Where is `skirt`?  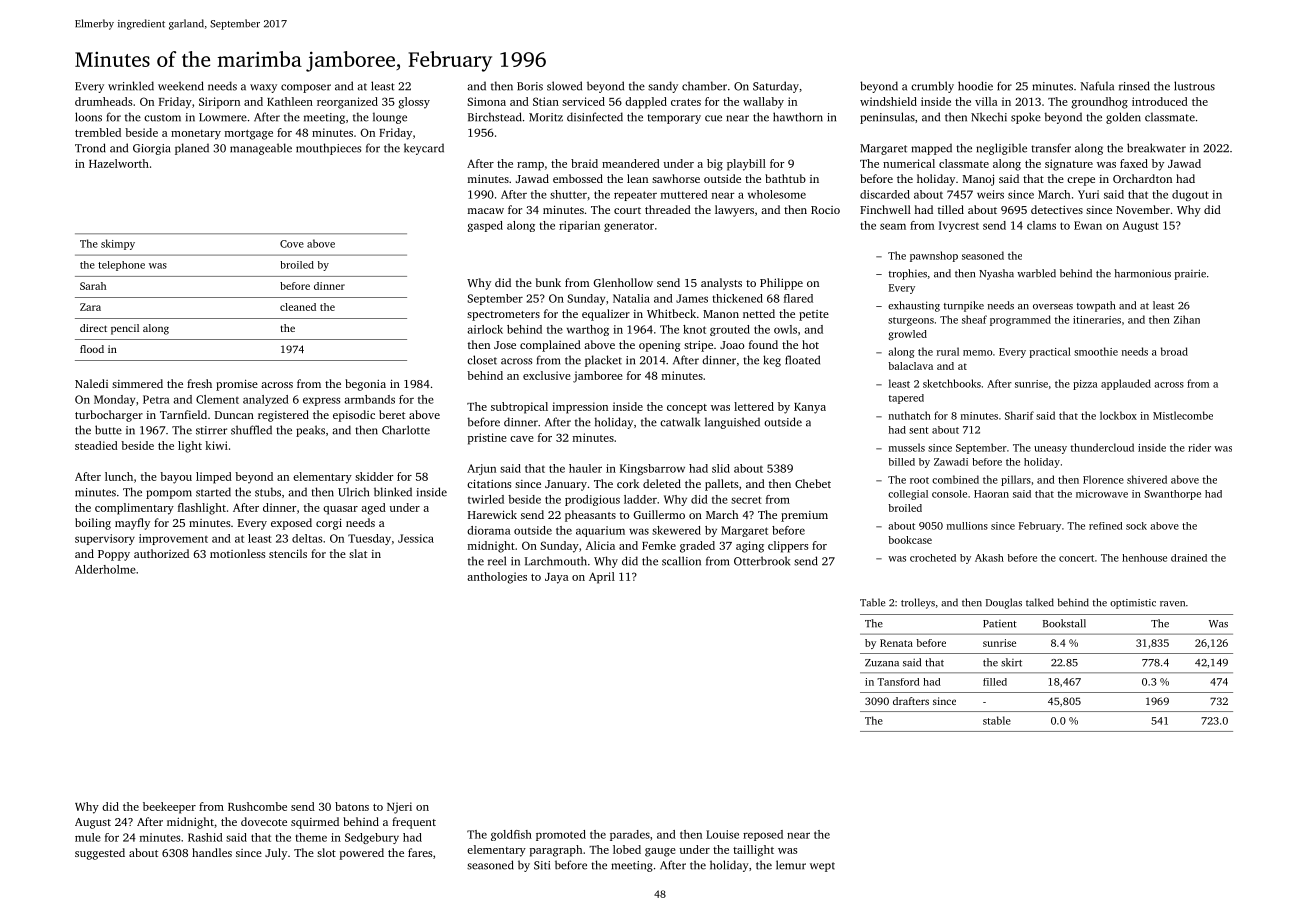
skirt is located at coordinates (1011, 662).
